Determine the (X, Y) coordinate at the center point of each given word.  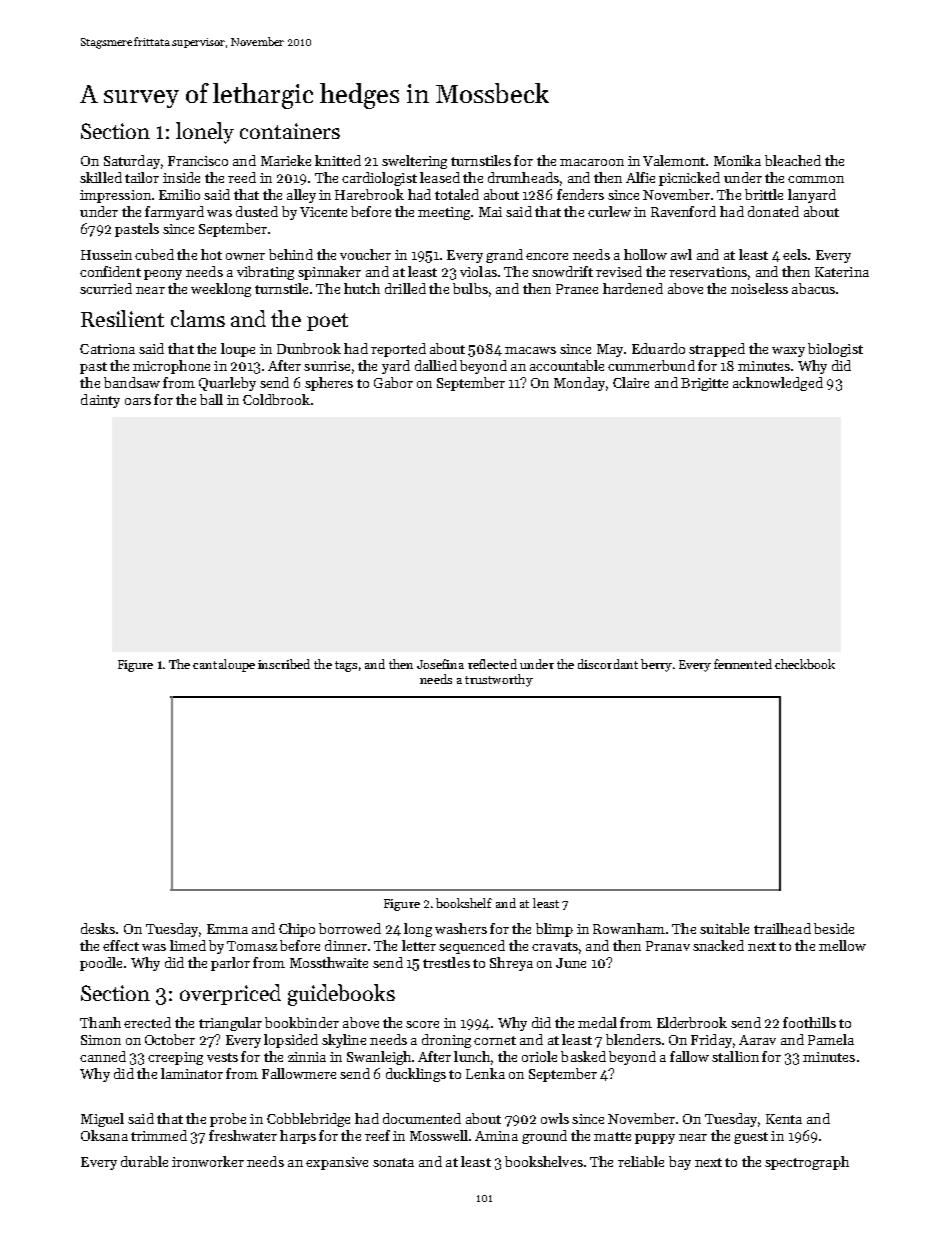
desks (98, 928)
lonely (205, 133)
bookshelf (464, 903)
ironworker (208, 1161)
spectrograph (807, 1163)
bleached (793, 160)
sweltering (414, 162)
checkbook (805, 664)
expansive (337, 1163)
